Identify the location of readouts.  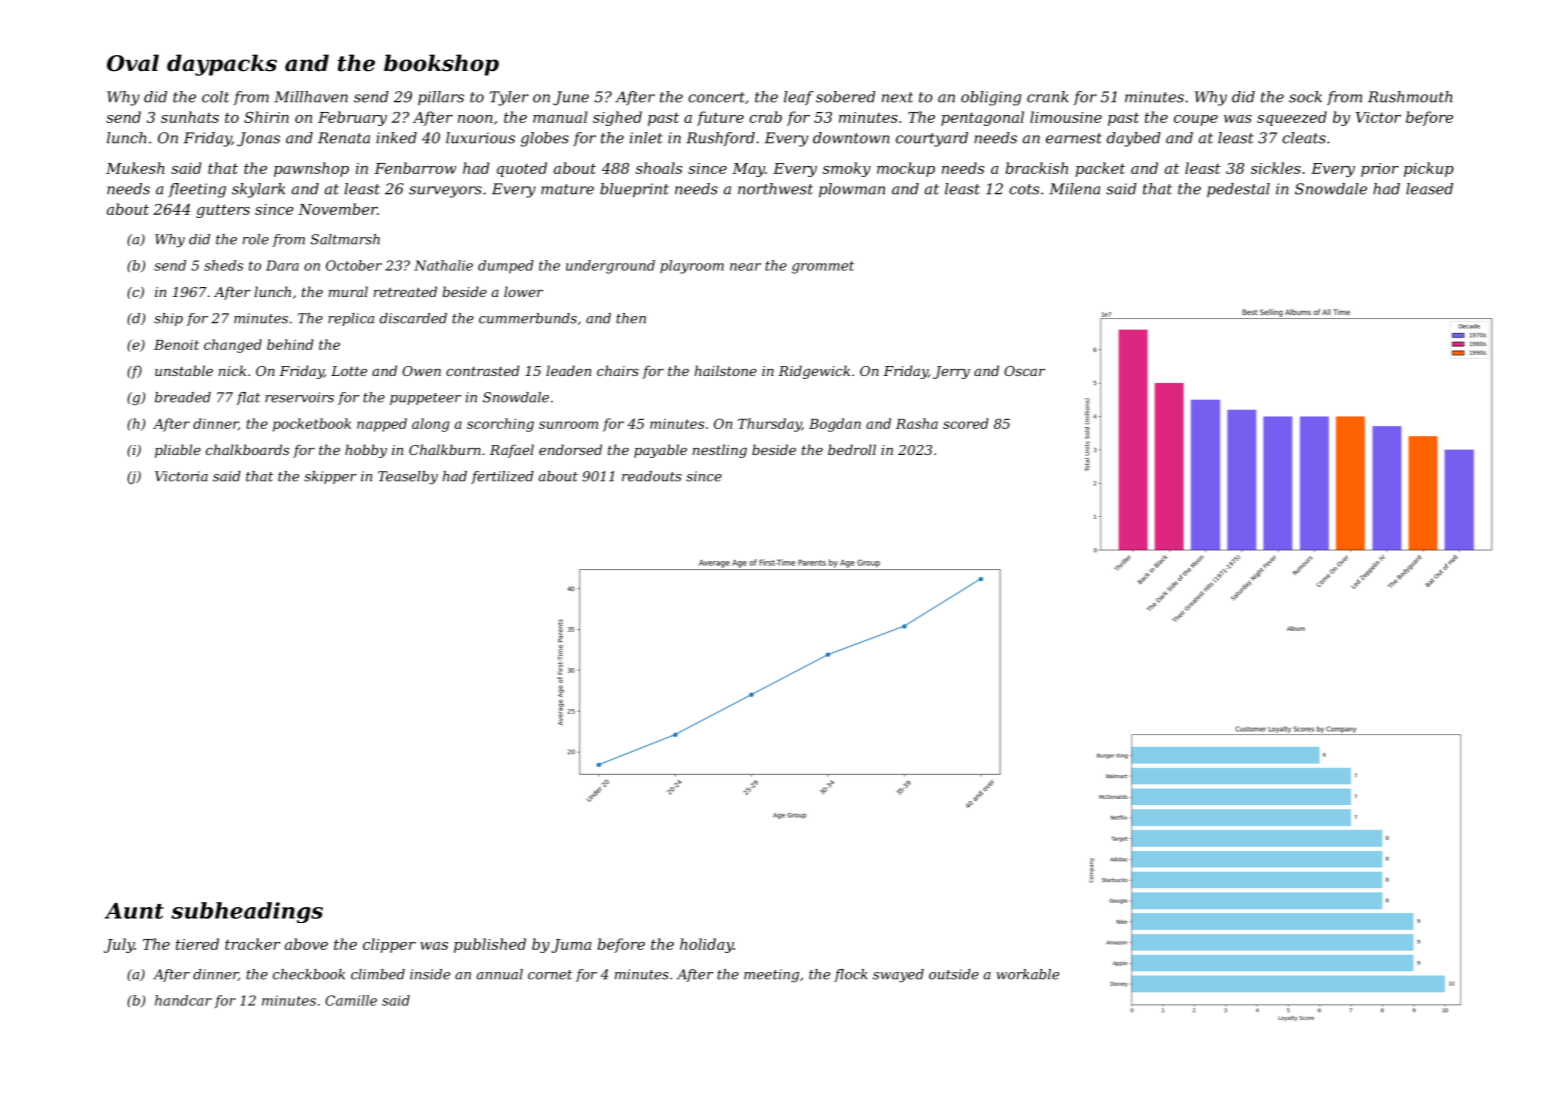
(652, 476).
